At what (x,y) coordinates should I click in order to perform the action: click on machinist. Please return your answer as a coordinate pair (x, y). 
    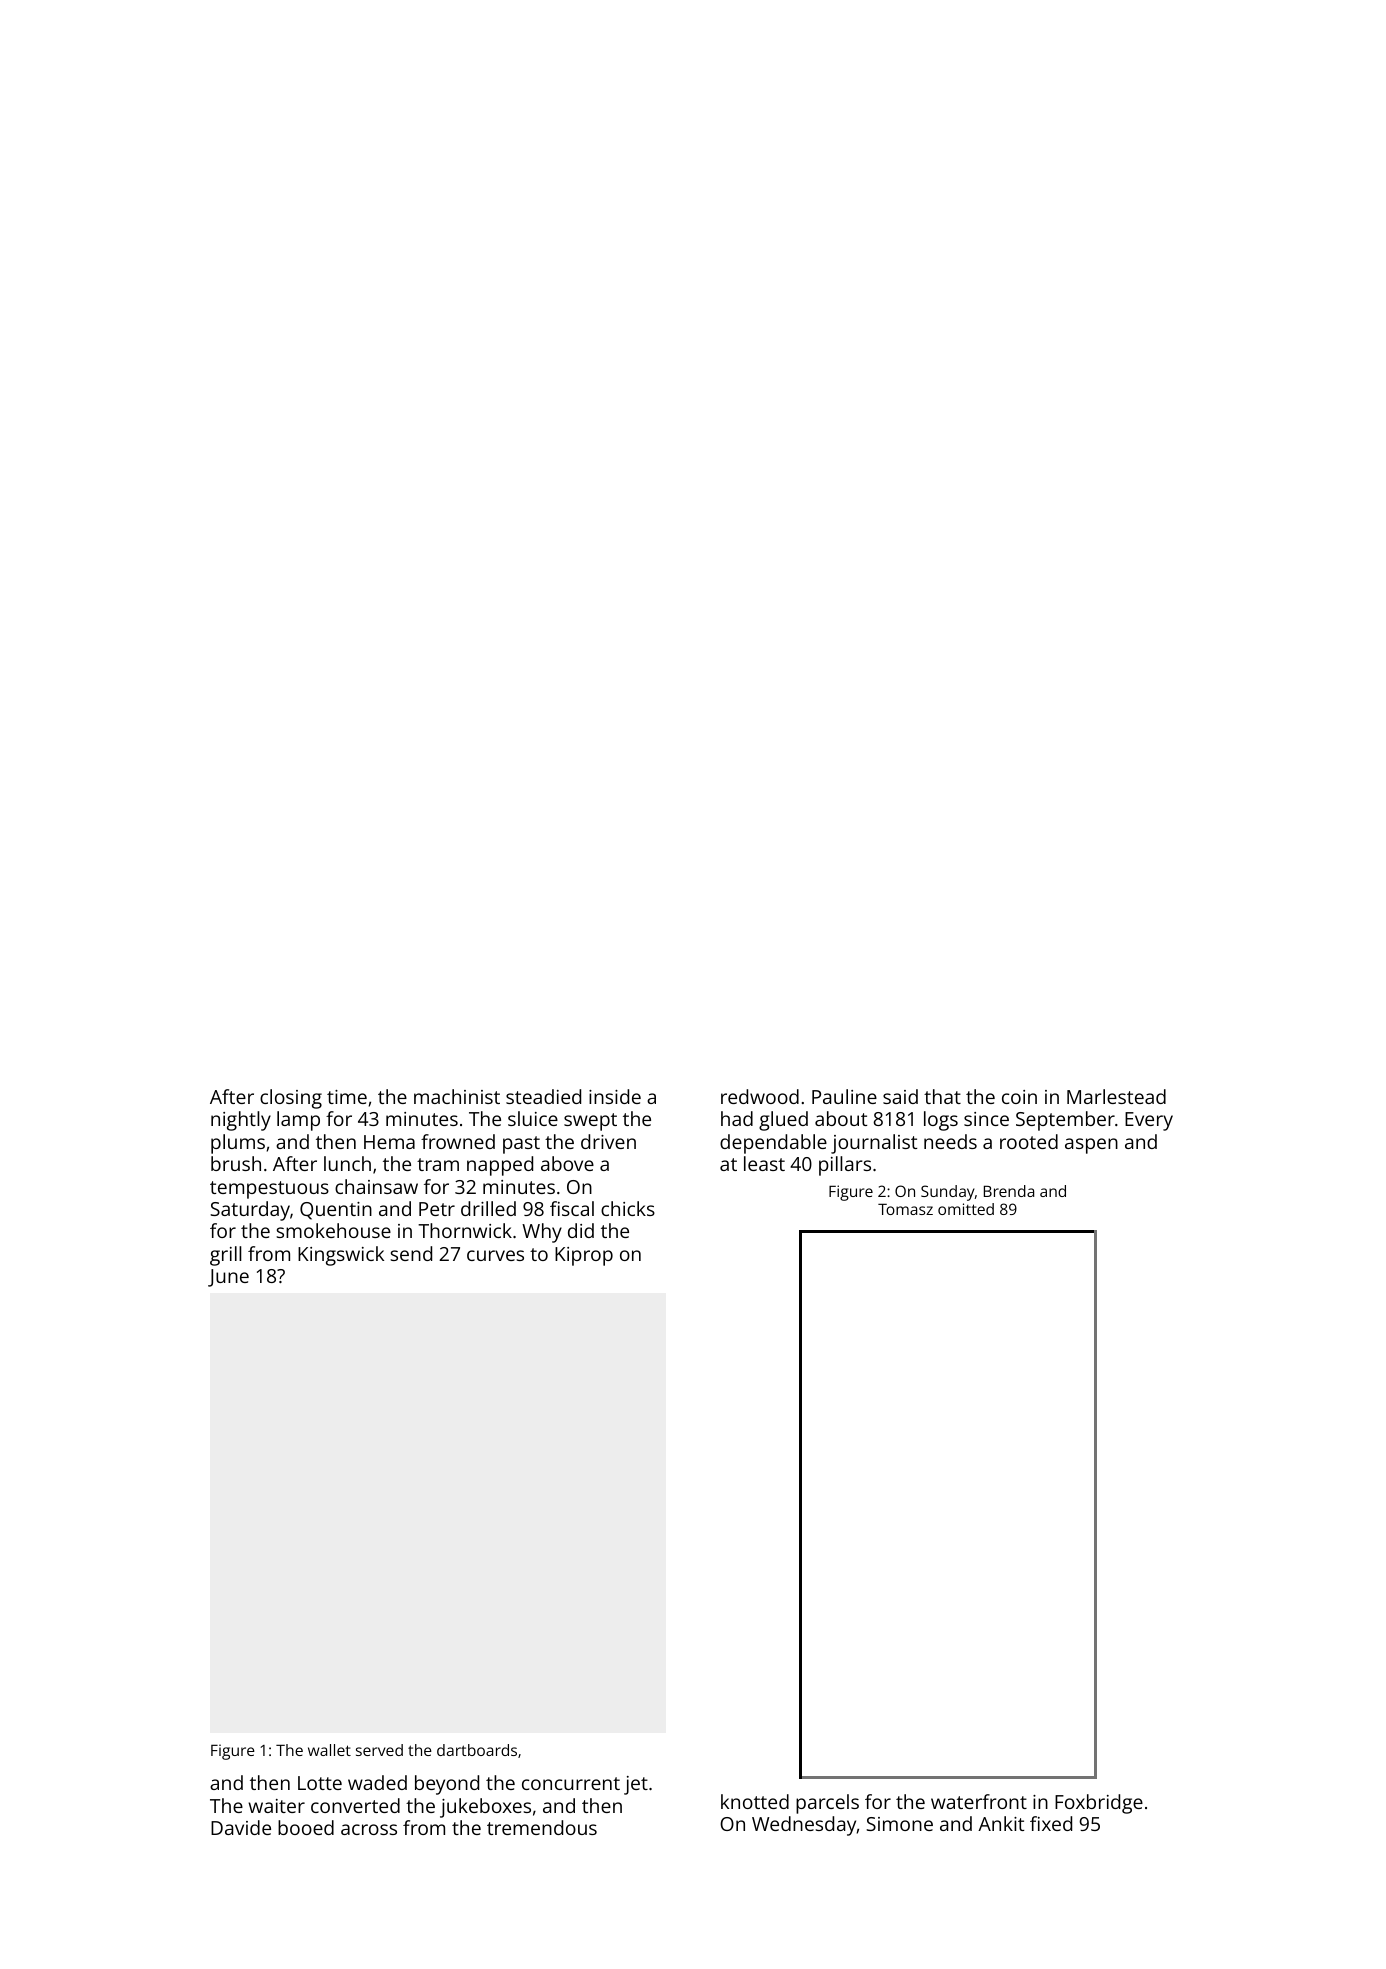
    Looking at the image, I should click on (457, 1096).
